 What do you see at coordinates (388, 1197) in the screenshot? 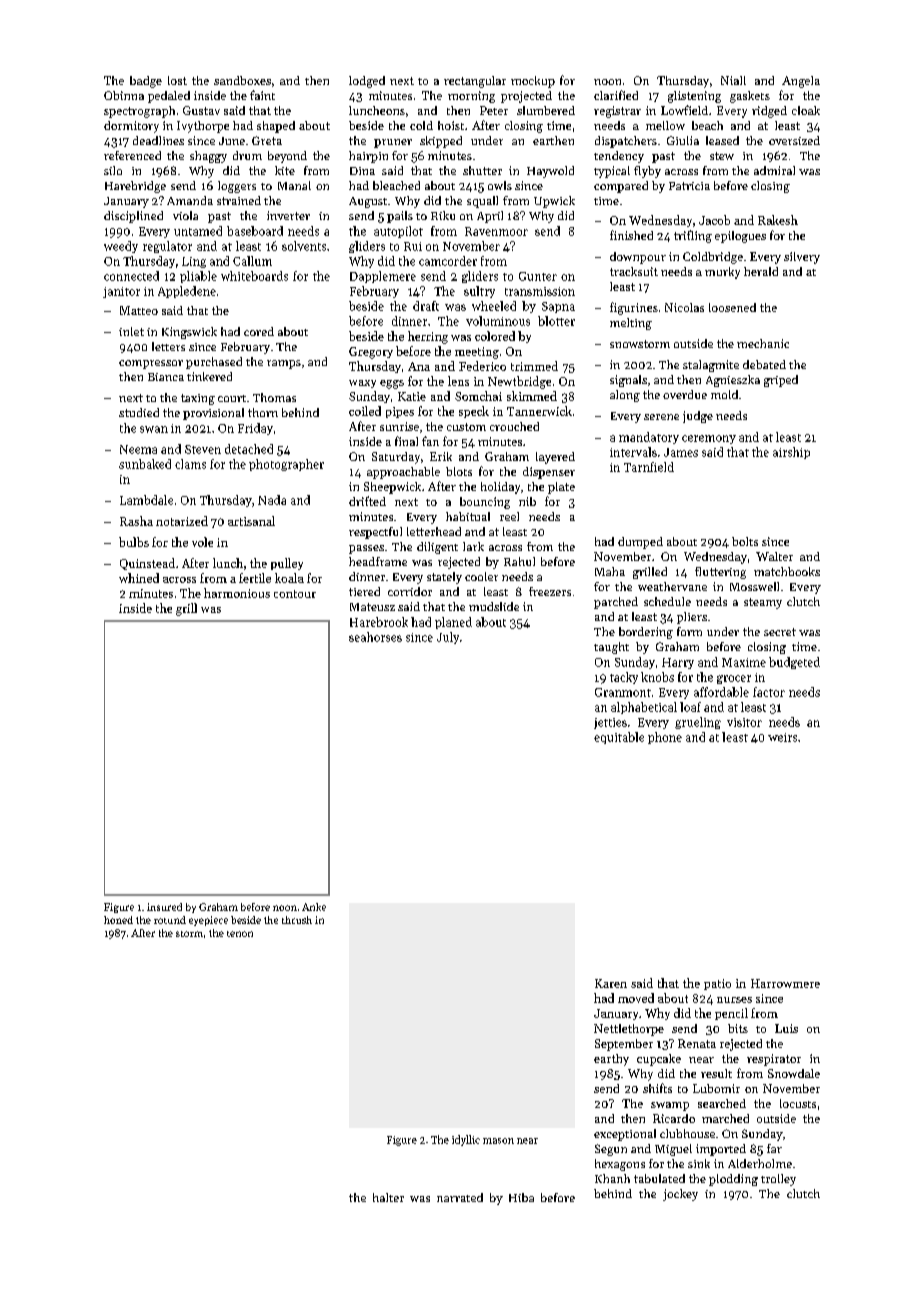
I see `halter` at bounding box center [388, 1197].
